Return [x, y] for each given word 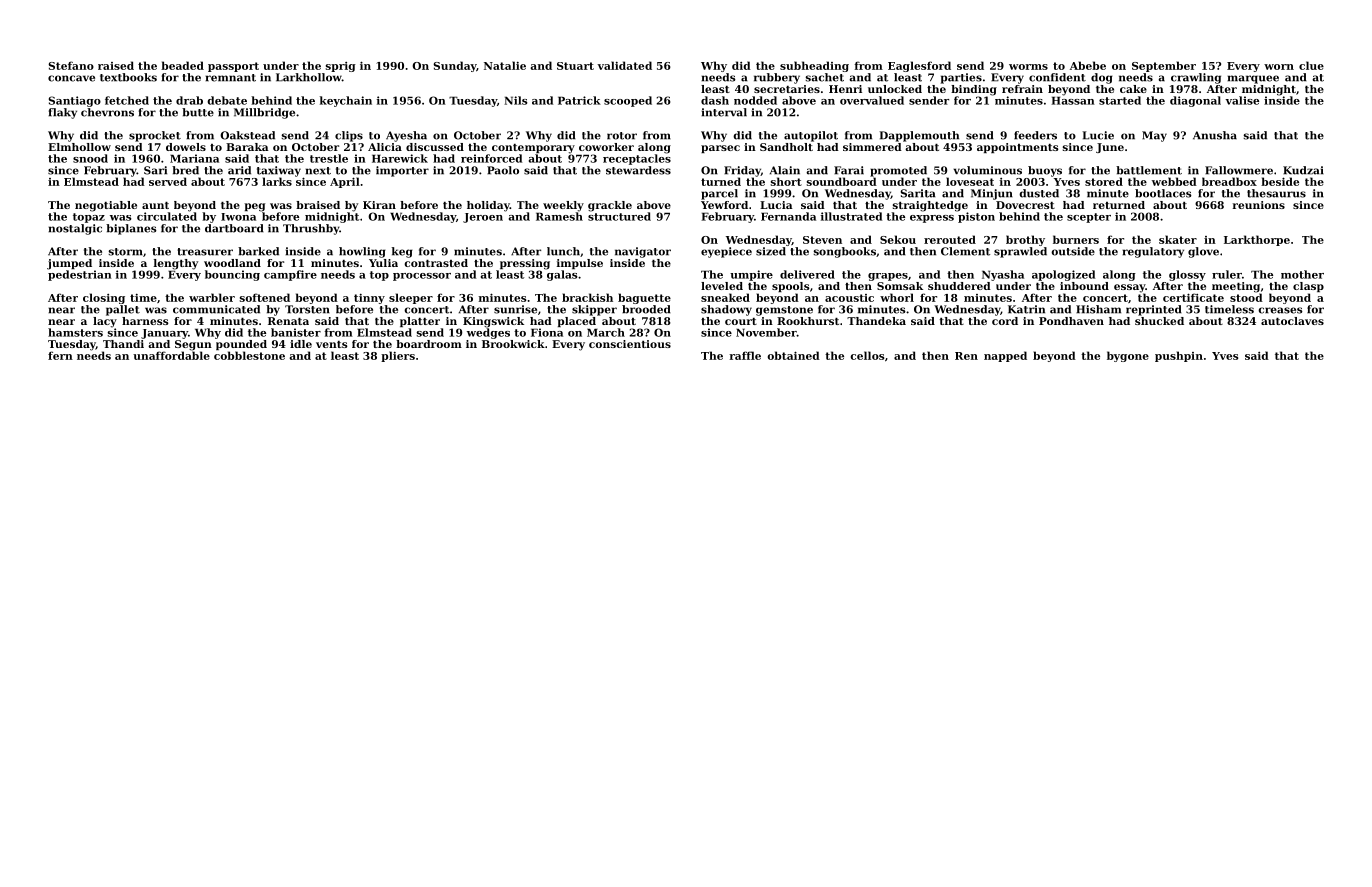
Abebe [1088, 65]
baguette [644, 298]
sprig [341, 67]
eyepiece [726, 252]
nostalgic [75, 229]
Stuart [575, 66]
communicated [216, 309]
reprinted [1154, 310]
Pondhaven [1071, 321]
